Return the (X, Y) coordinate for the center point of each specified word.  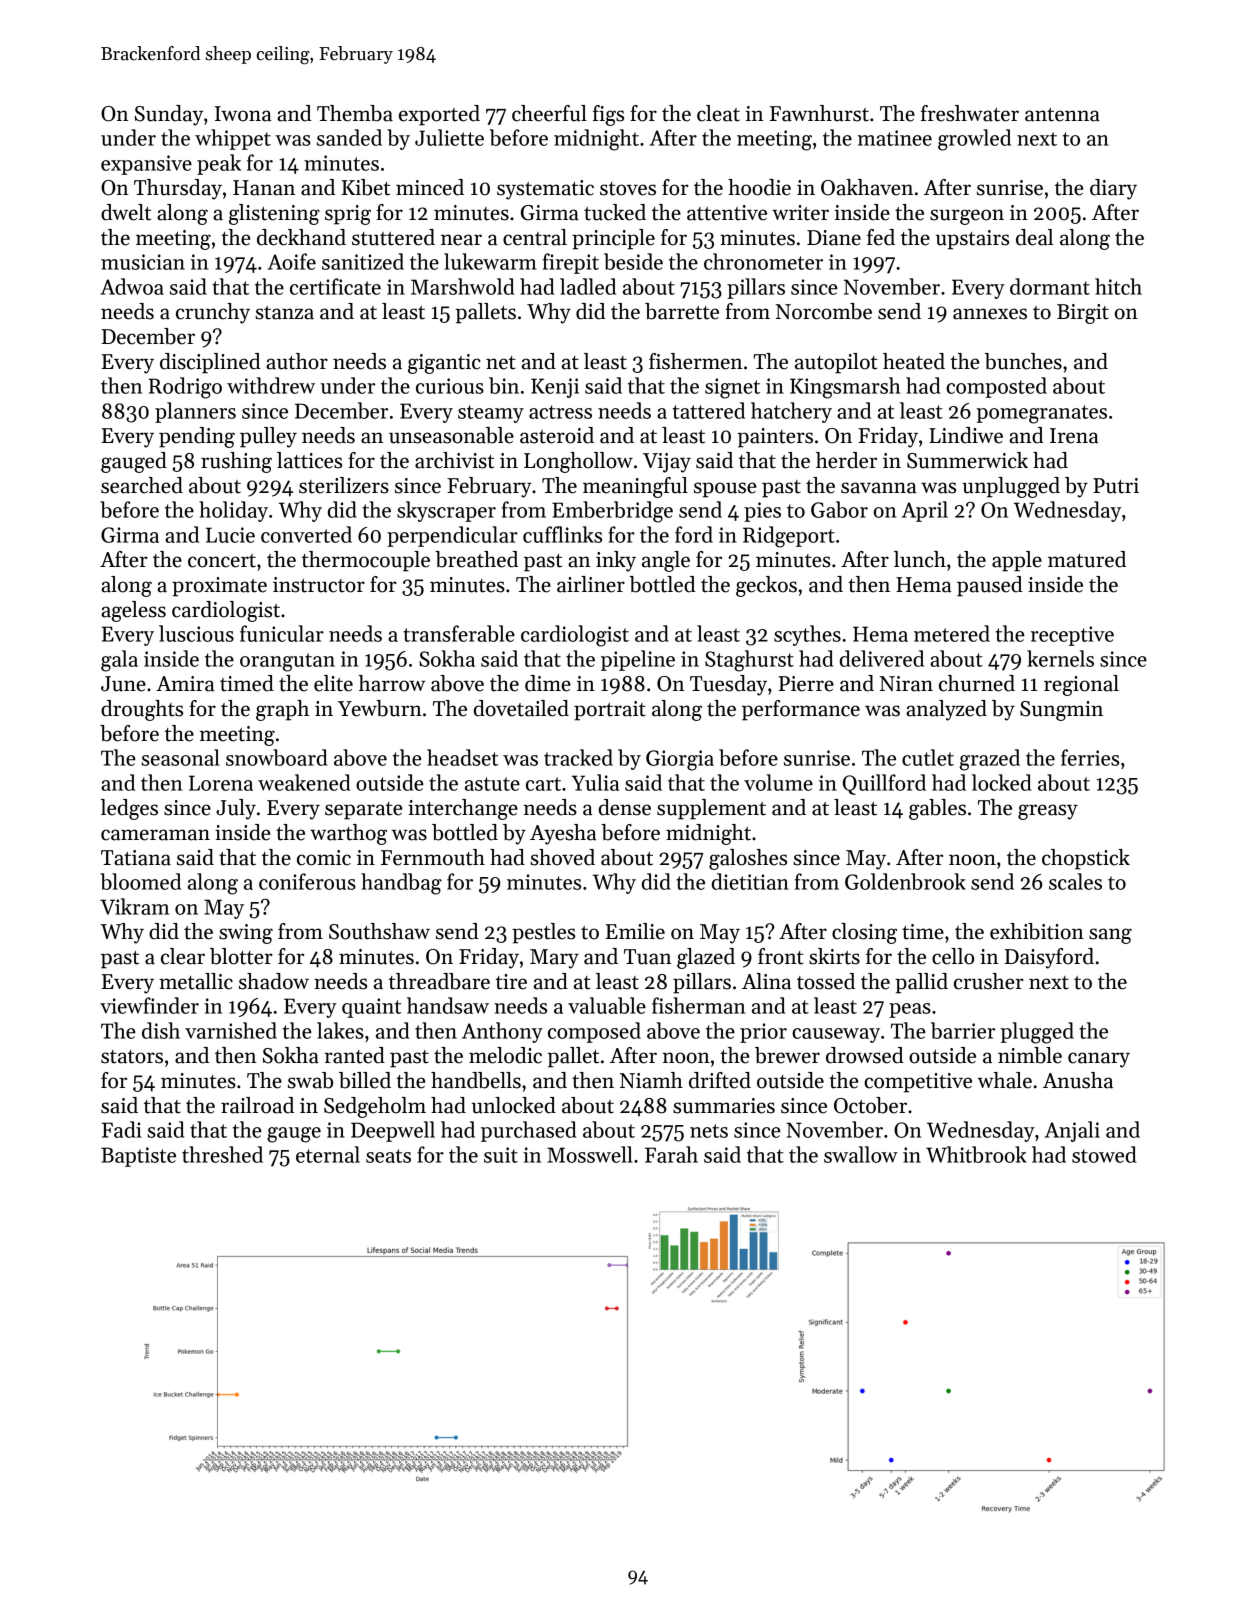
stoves (628, 189)
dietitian (750, 881)
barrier (963, 1030)
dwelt (126, 212)
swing (246, 934)
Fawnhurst (819, 113)
